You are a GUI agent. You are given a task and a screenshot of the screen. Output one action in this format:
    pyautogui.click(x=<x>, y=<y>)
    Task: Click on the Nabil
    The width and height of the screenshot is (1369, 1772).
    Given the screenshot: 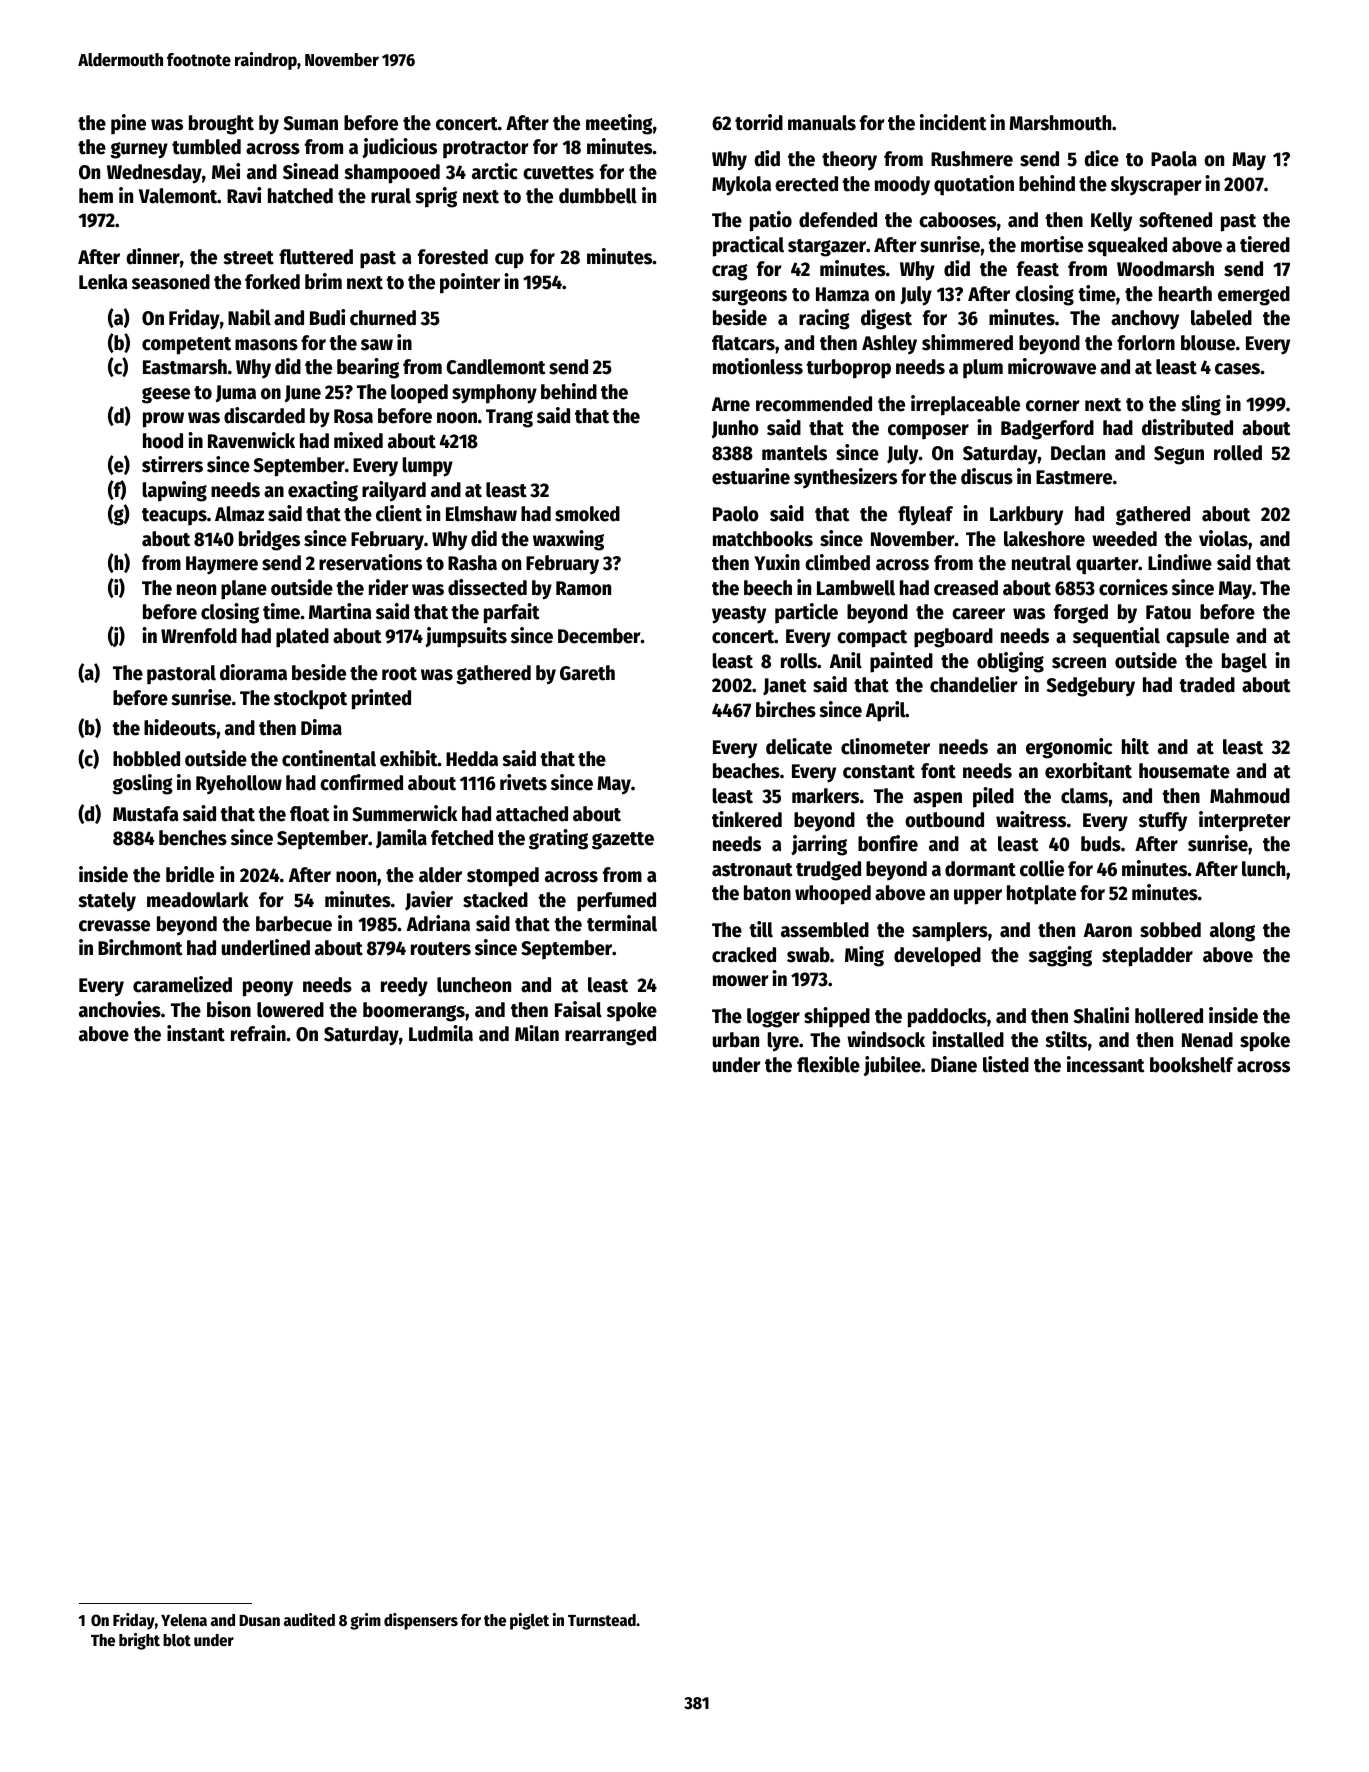 What is the action you would take?
    pyautogui.click(x=249, y=317)
